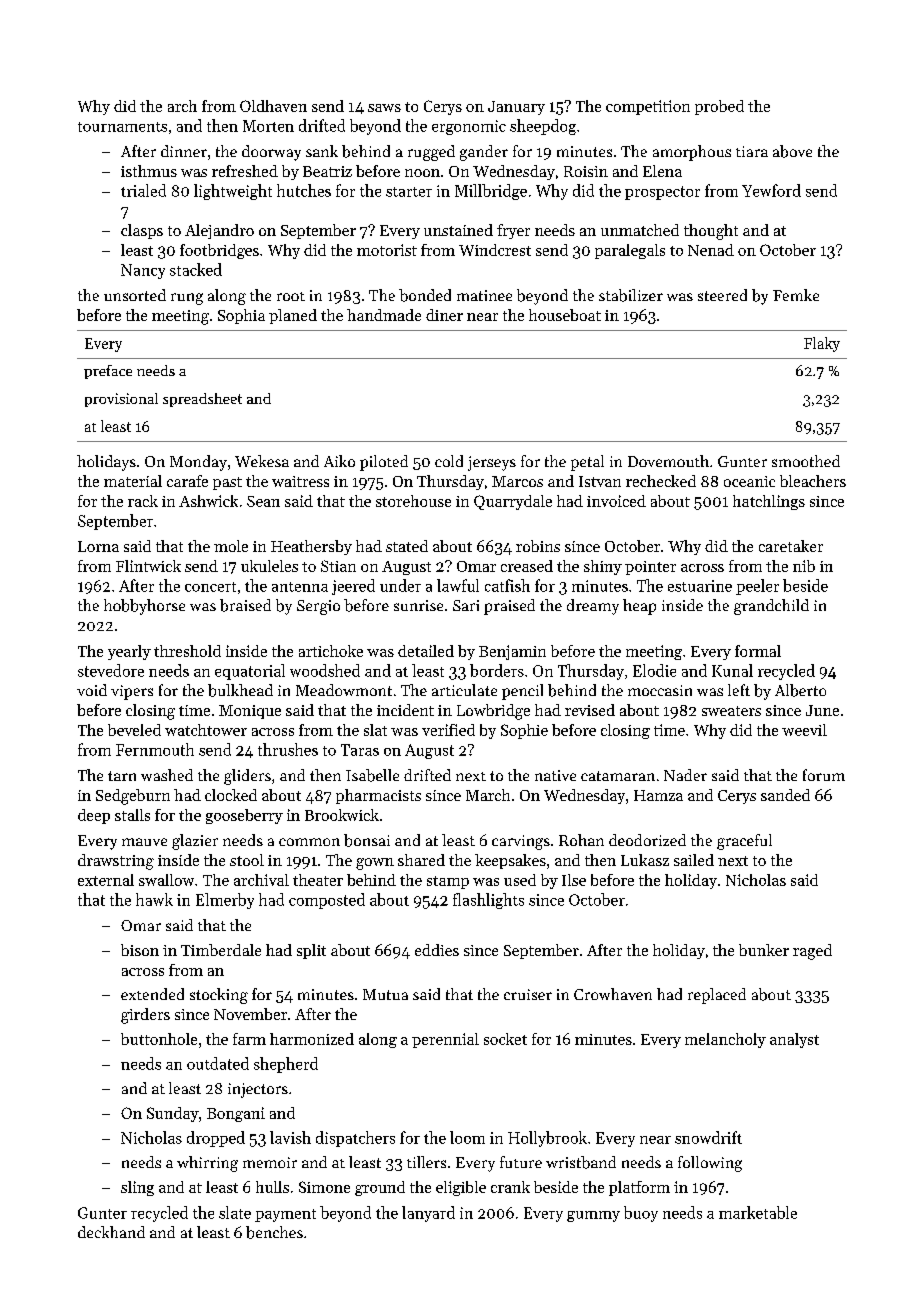 Image resolution: width=924 pixels, height=1308 pixels. What do you see at coordinates (202, 400) in the screenshot?
I see `spreadsheet` at bounding box center [202, 400].
